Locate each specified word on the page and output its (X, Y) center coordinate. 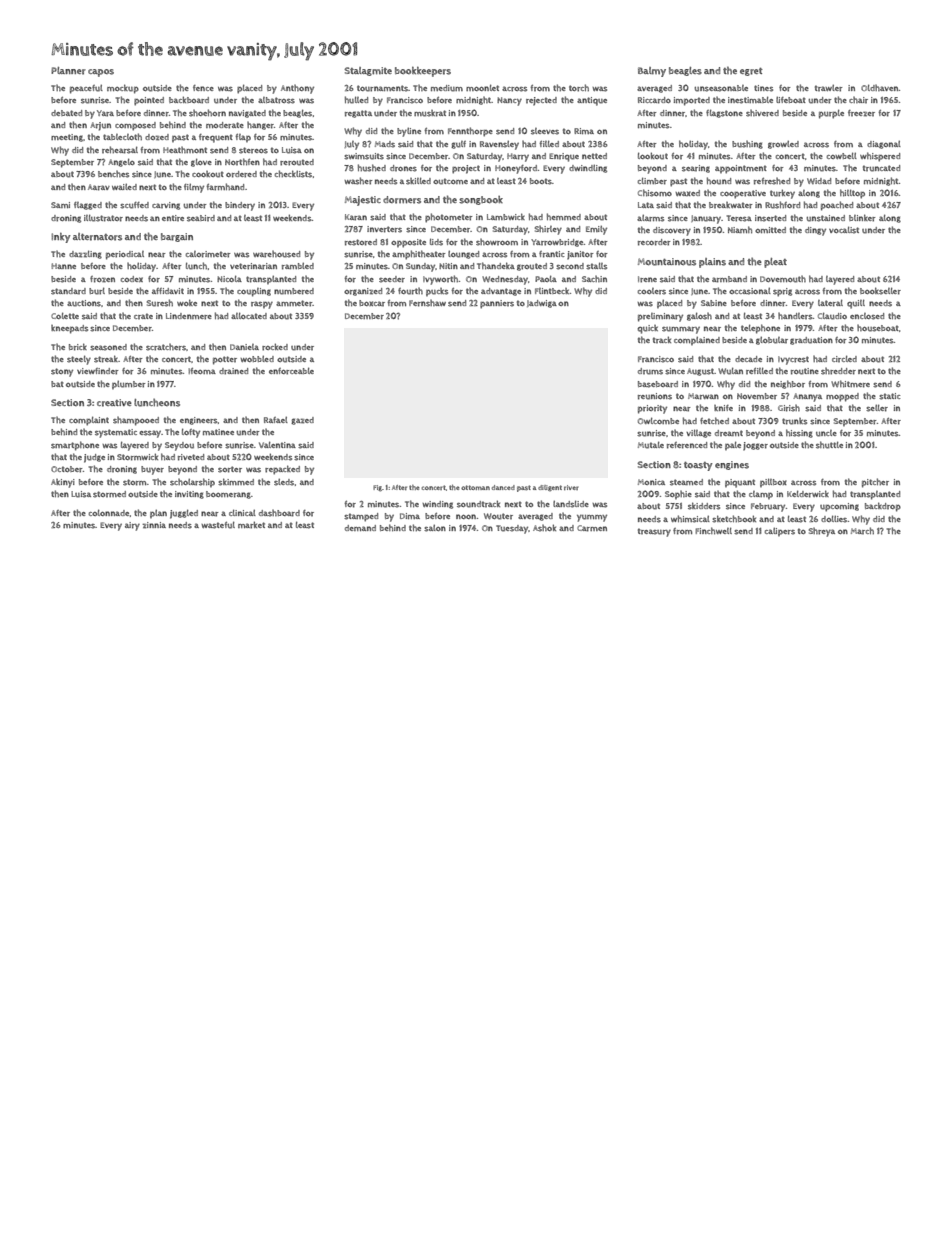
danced (503, 487)
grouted (532, 267)
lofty (191, 433)
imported (692, 101)
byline (409, 132)
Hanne (63, 266)
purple (831, 114)
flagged (88, 206)
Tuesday (512, 529)
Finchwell (713, 531)
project (466, 169)
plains (712, 263)
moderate (225, 125)
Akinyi (63, 483)
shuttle (829, 445)
